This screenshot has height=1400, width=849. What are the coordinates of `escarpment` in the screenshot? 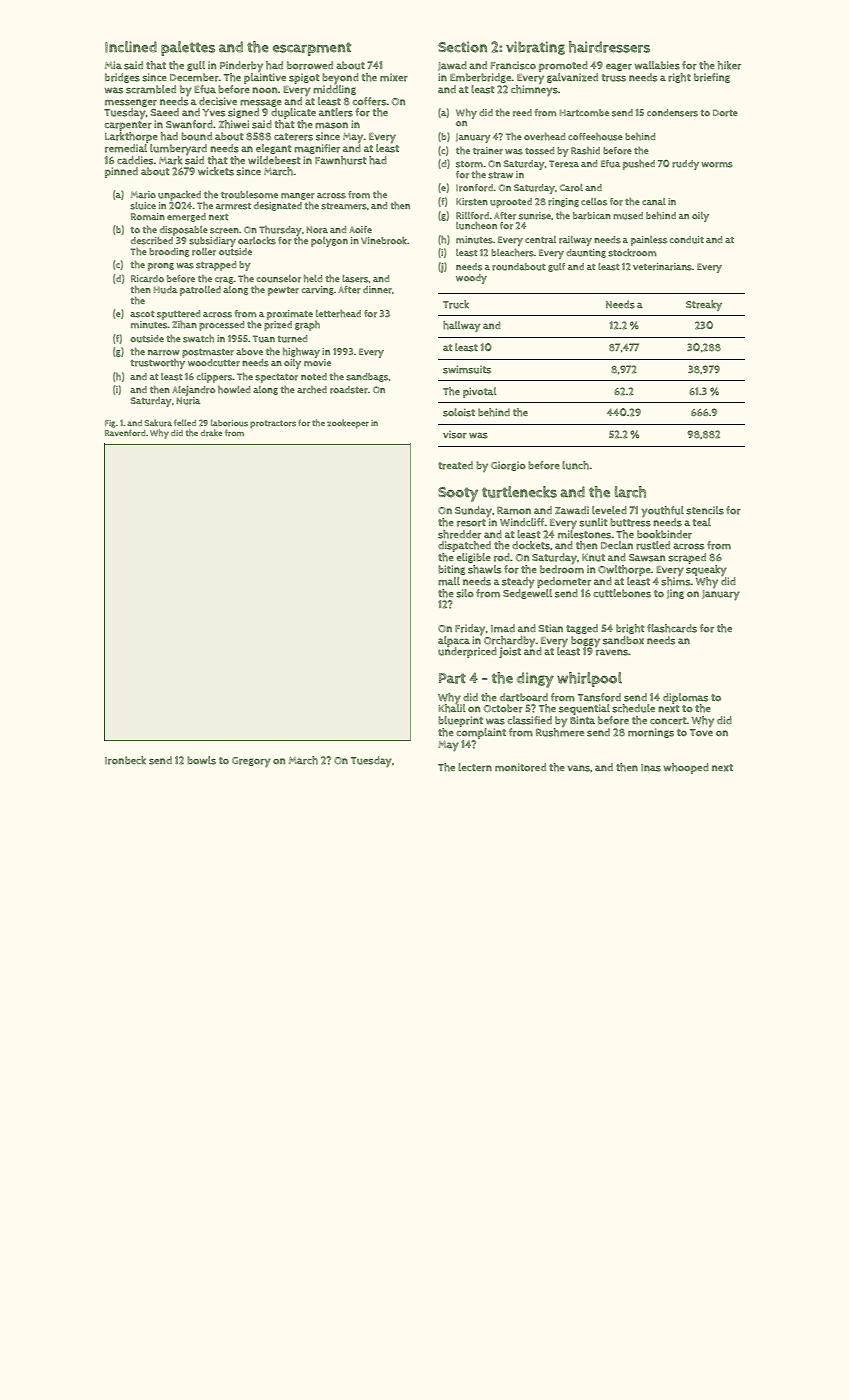 It's located at (312, 49).
